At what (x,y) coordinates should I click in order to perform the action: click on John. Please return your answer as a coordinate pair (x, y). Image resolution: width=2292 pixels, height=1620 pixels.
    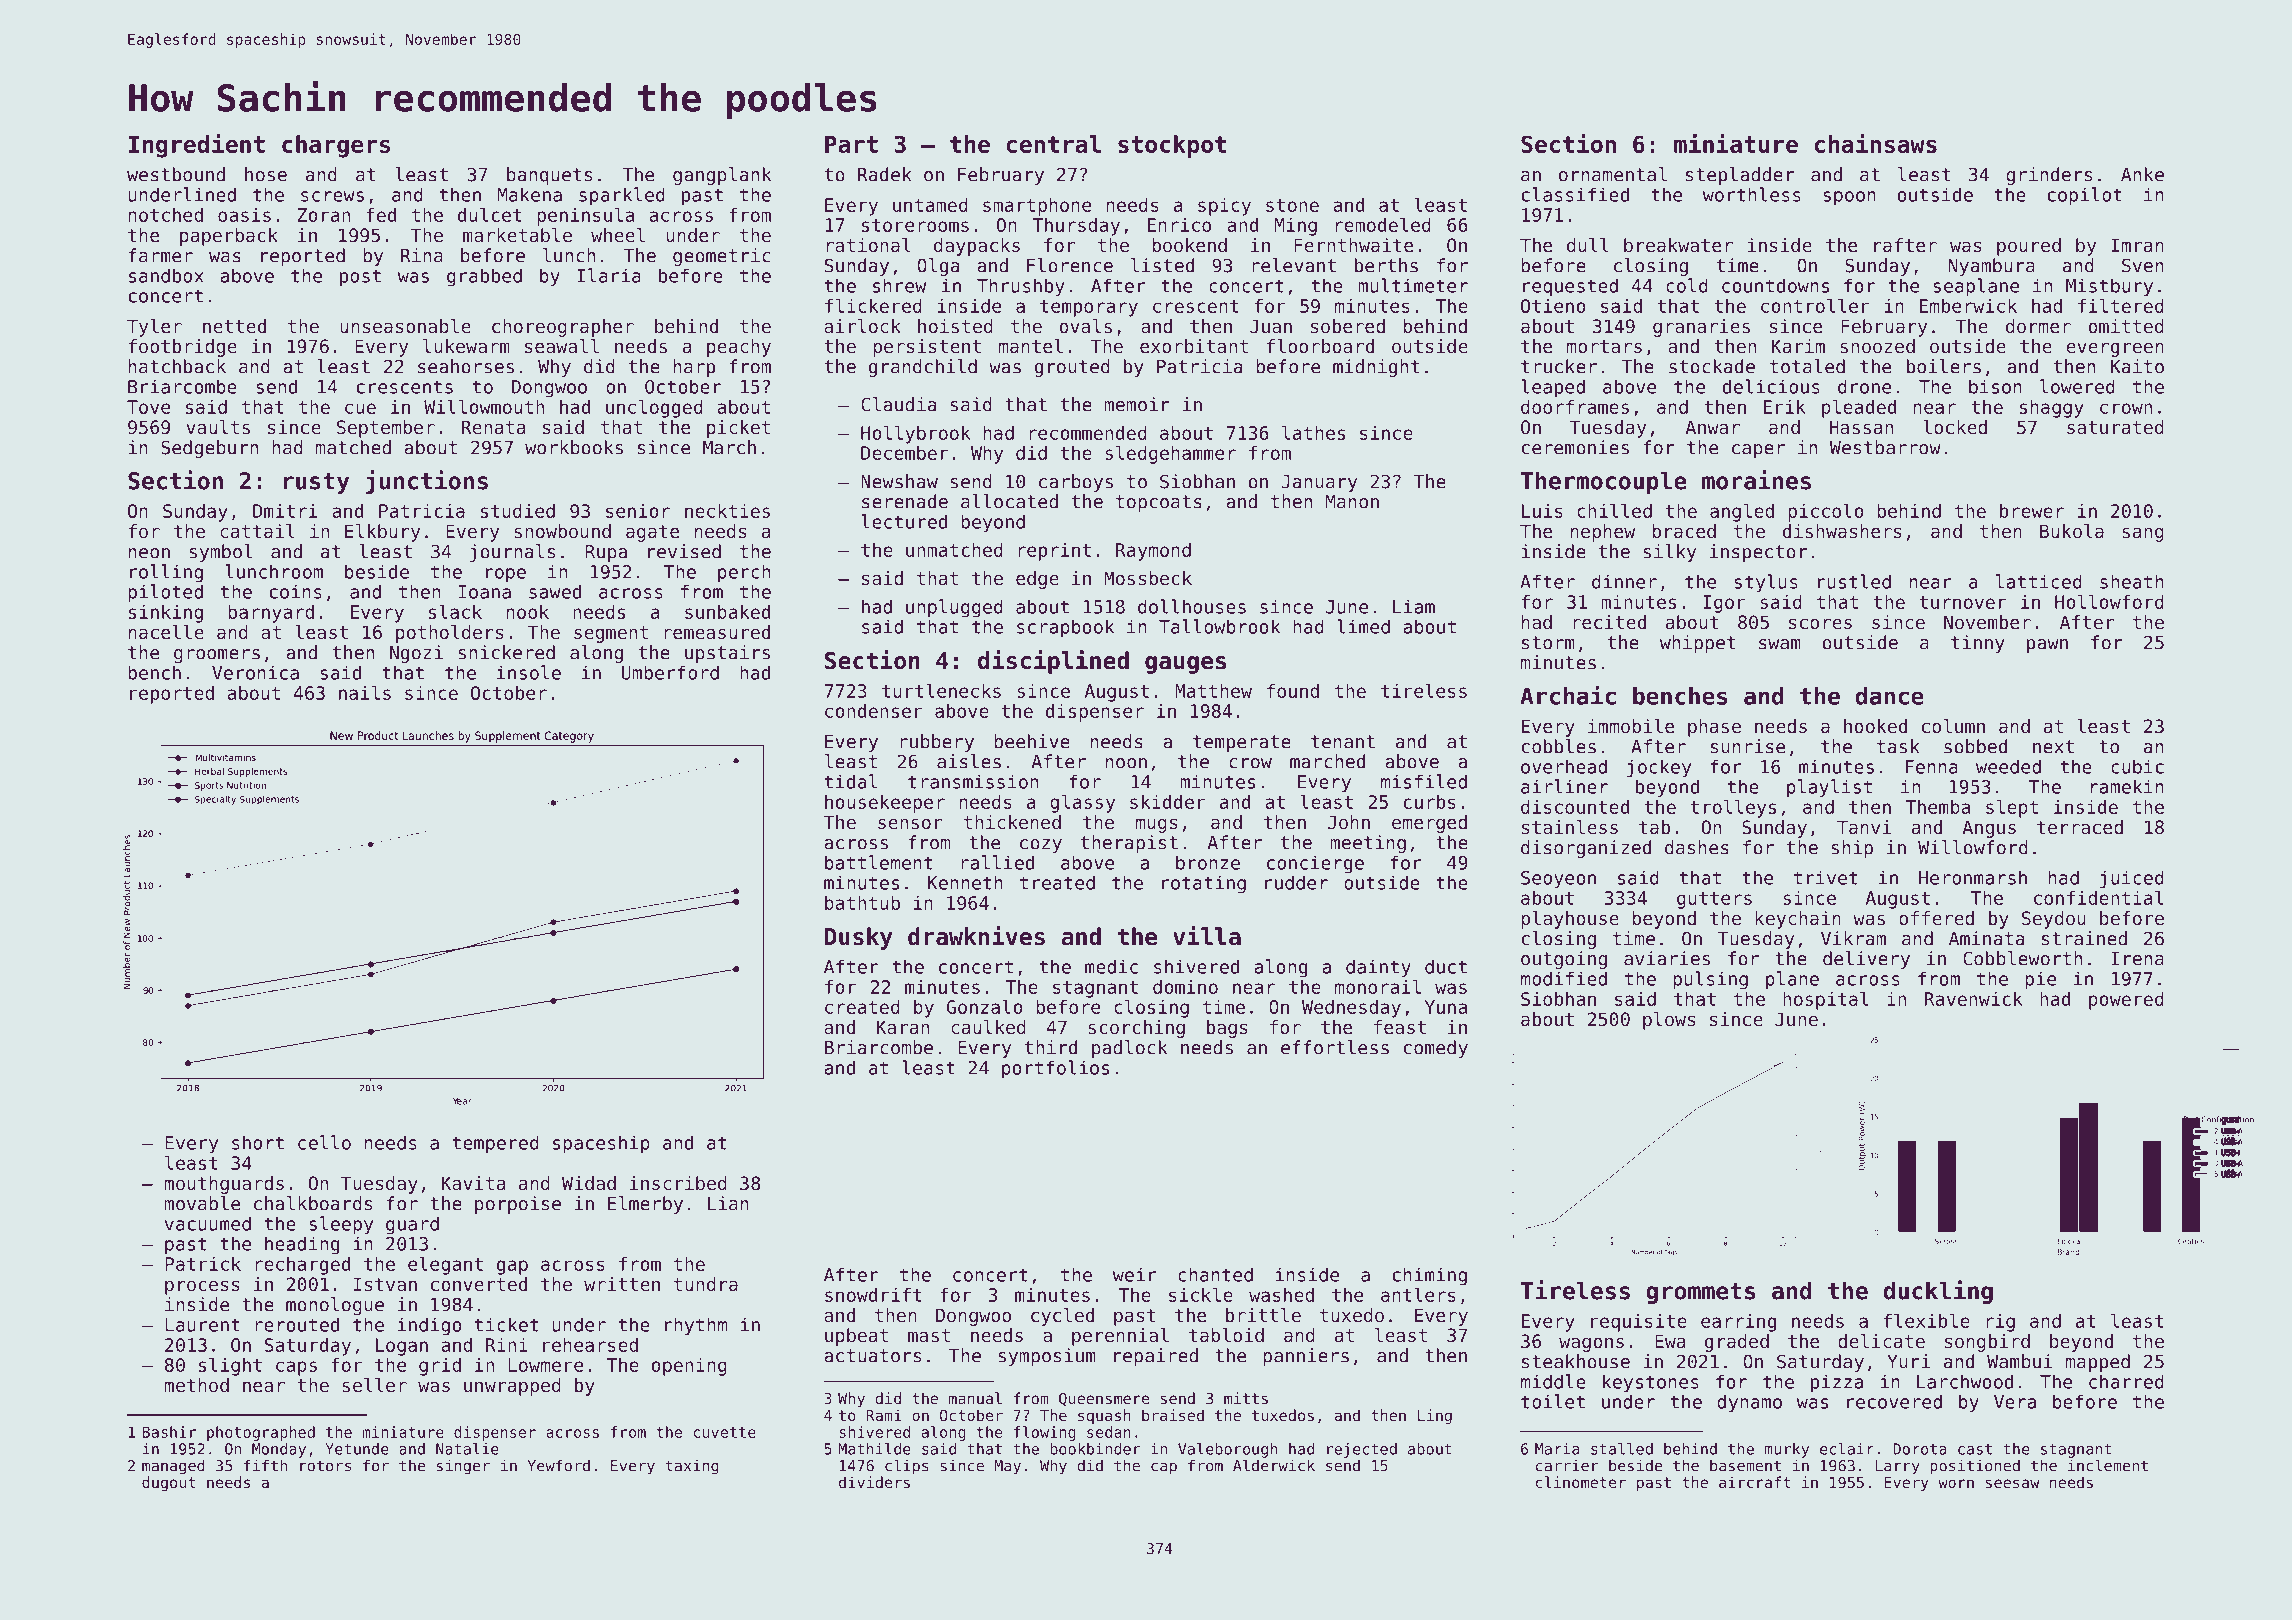
    Looking at the image, I should click on (1349, 822).
